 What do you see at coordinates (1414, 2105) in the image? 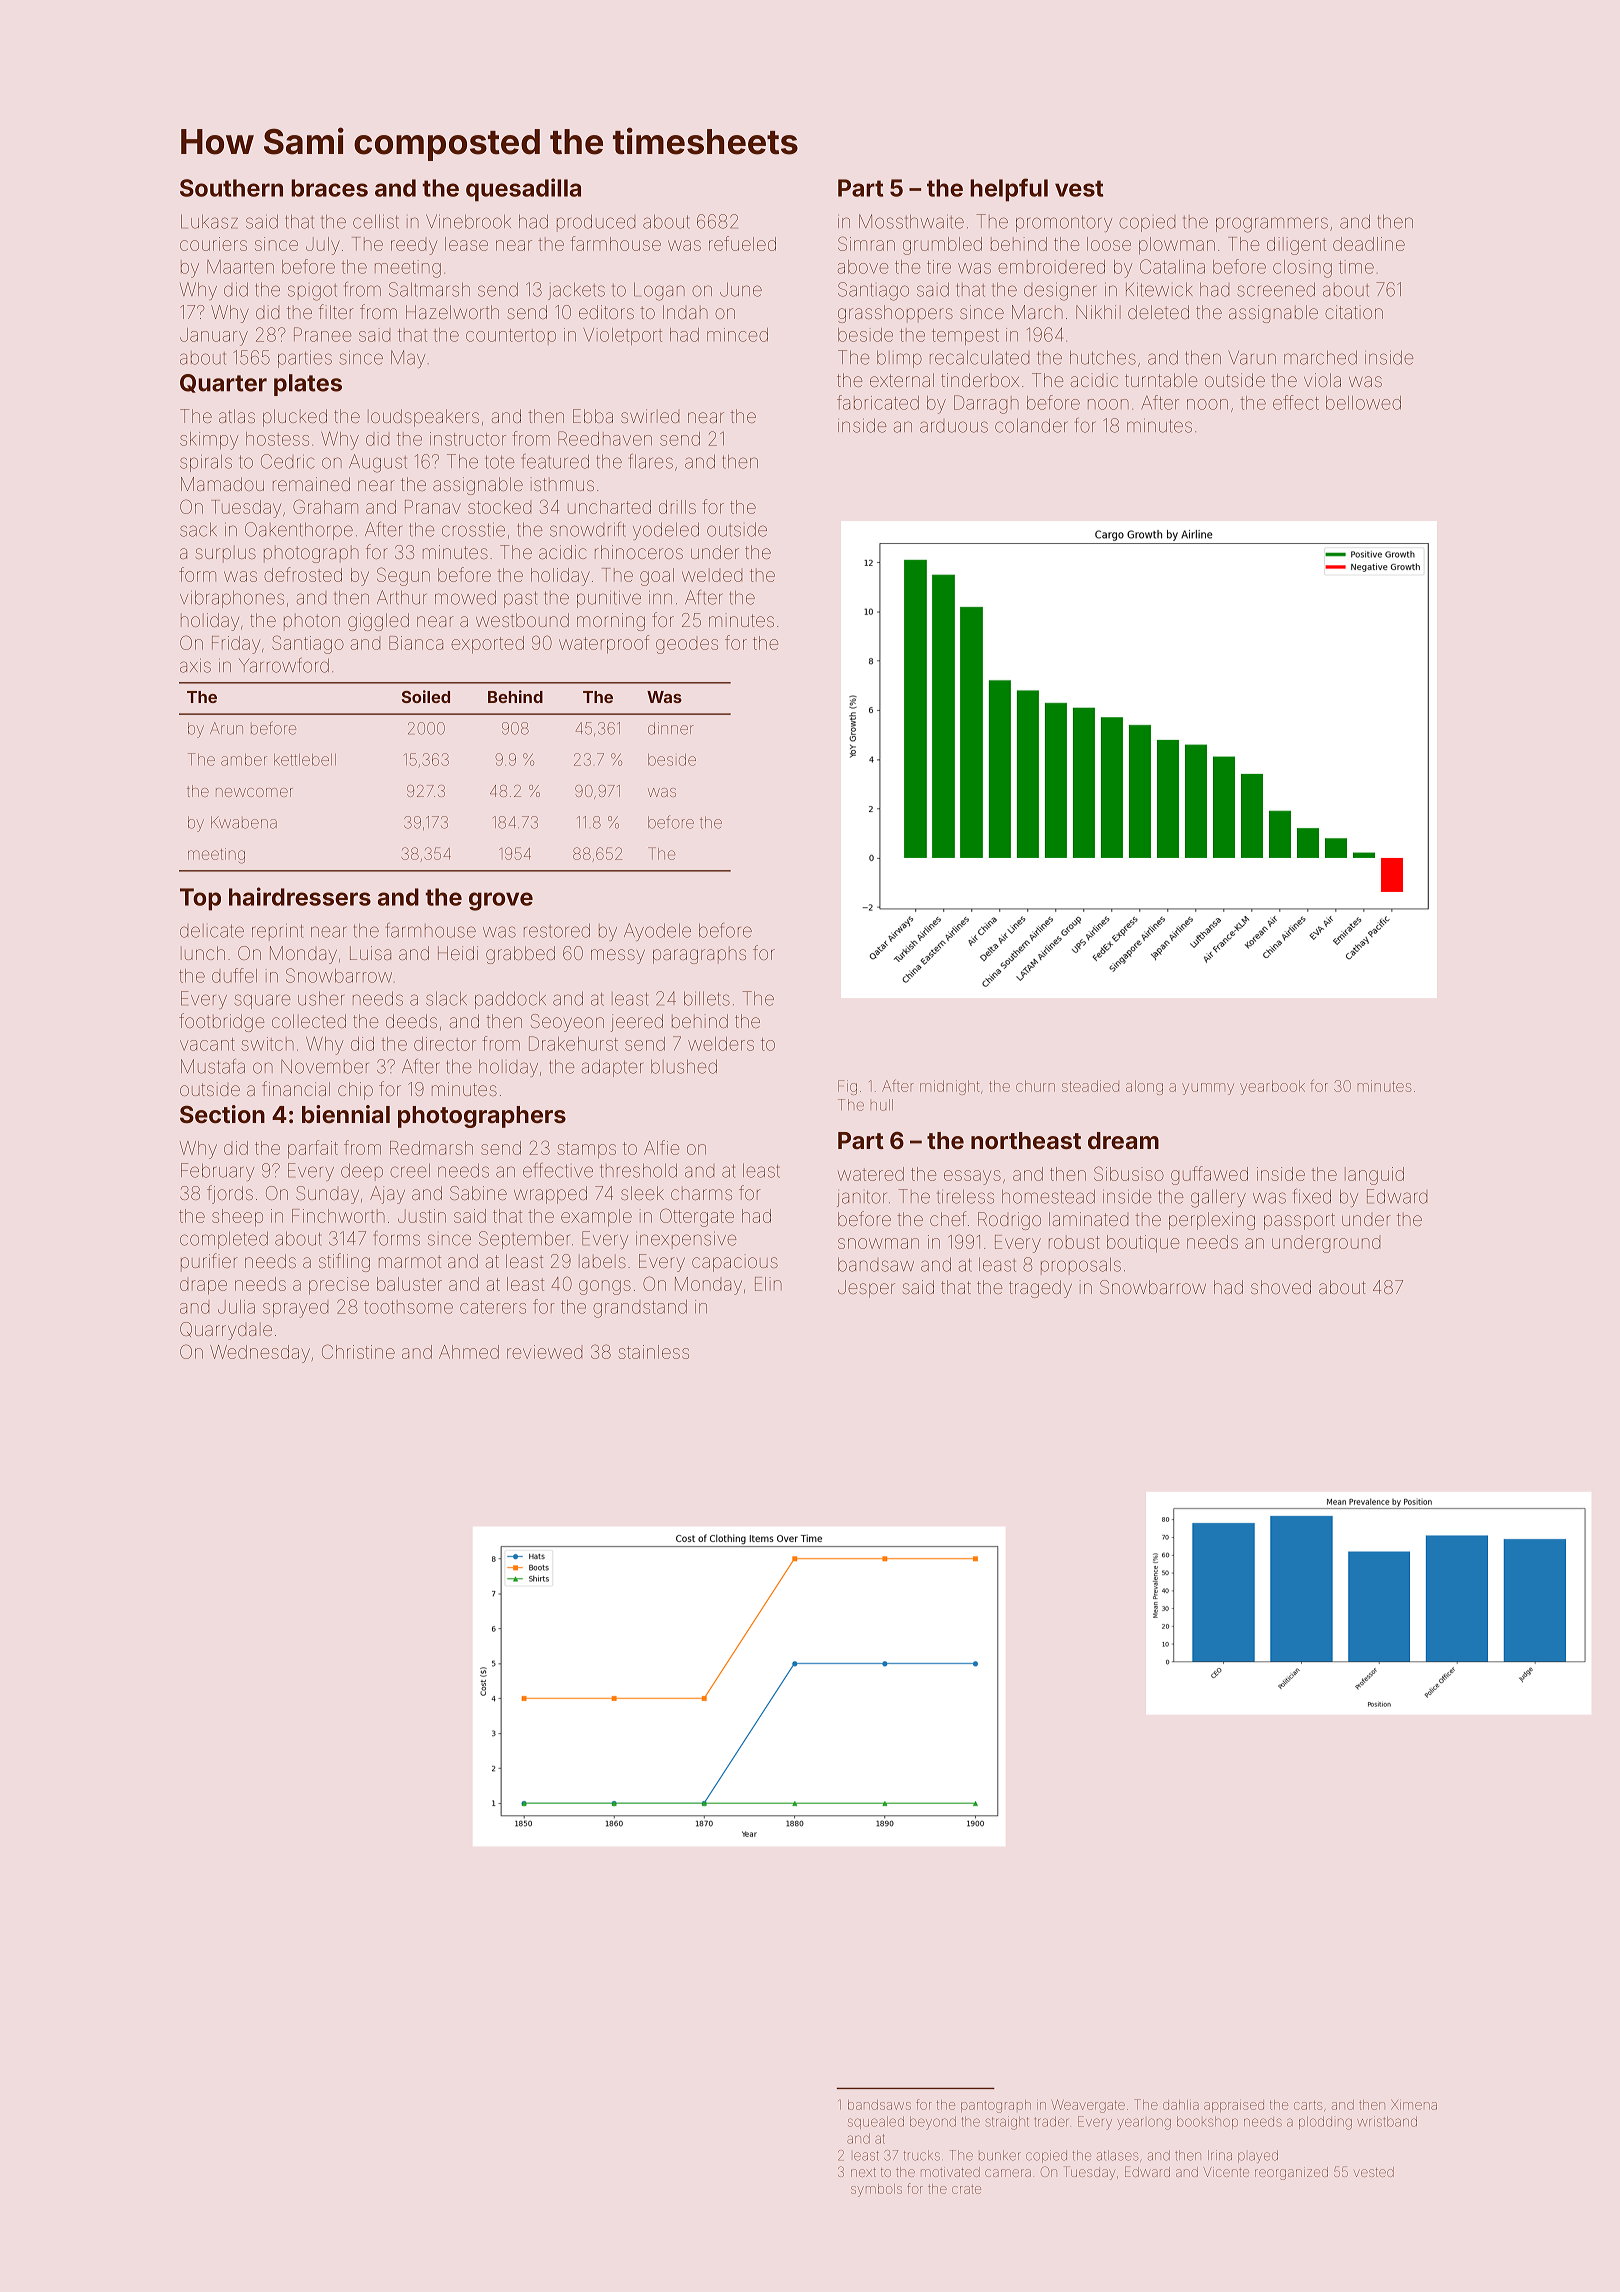
I see `Ximena` at bounding box center [1414, 2105].
